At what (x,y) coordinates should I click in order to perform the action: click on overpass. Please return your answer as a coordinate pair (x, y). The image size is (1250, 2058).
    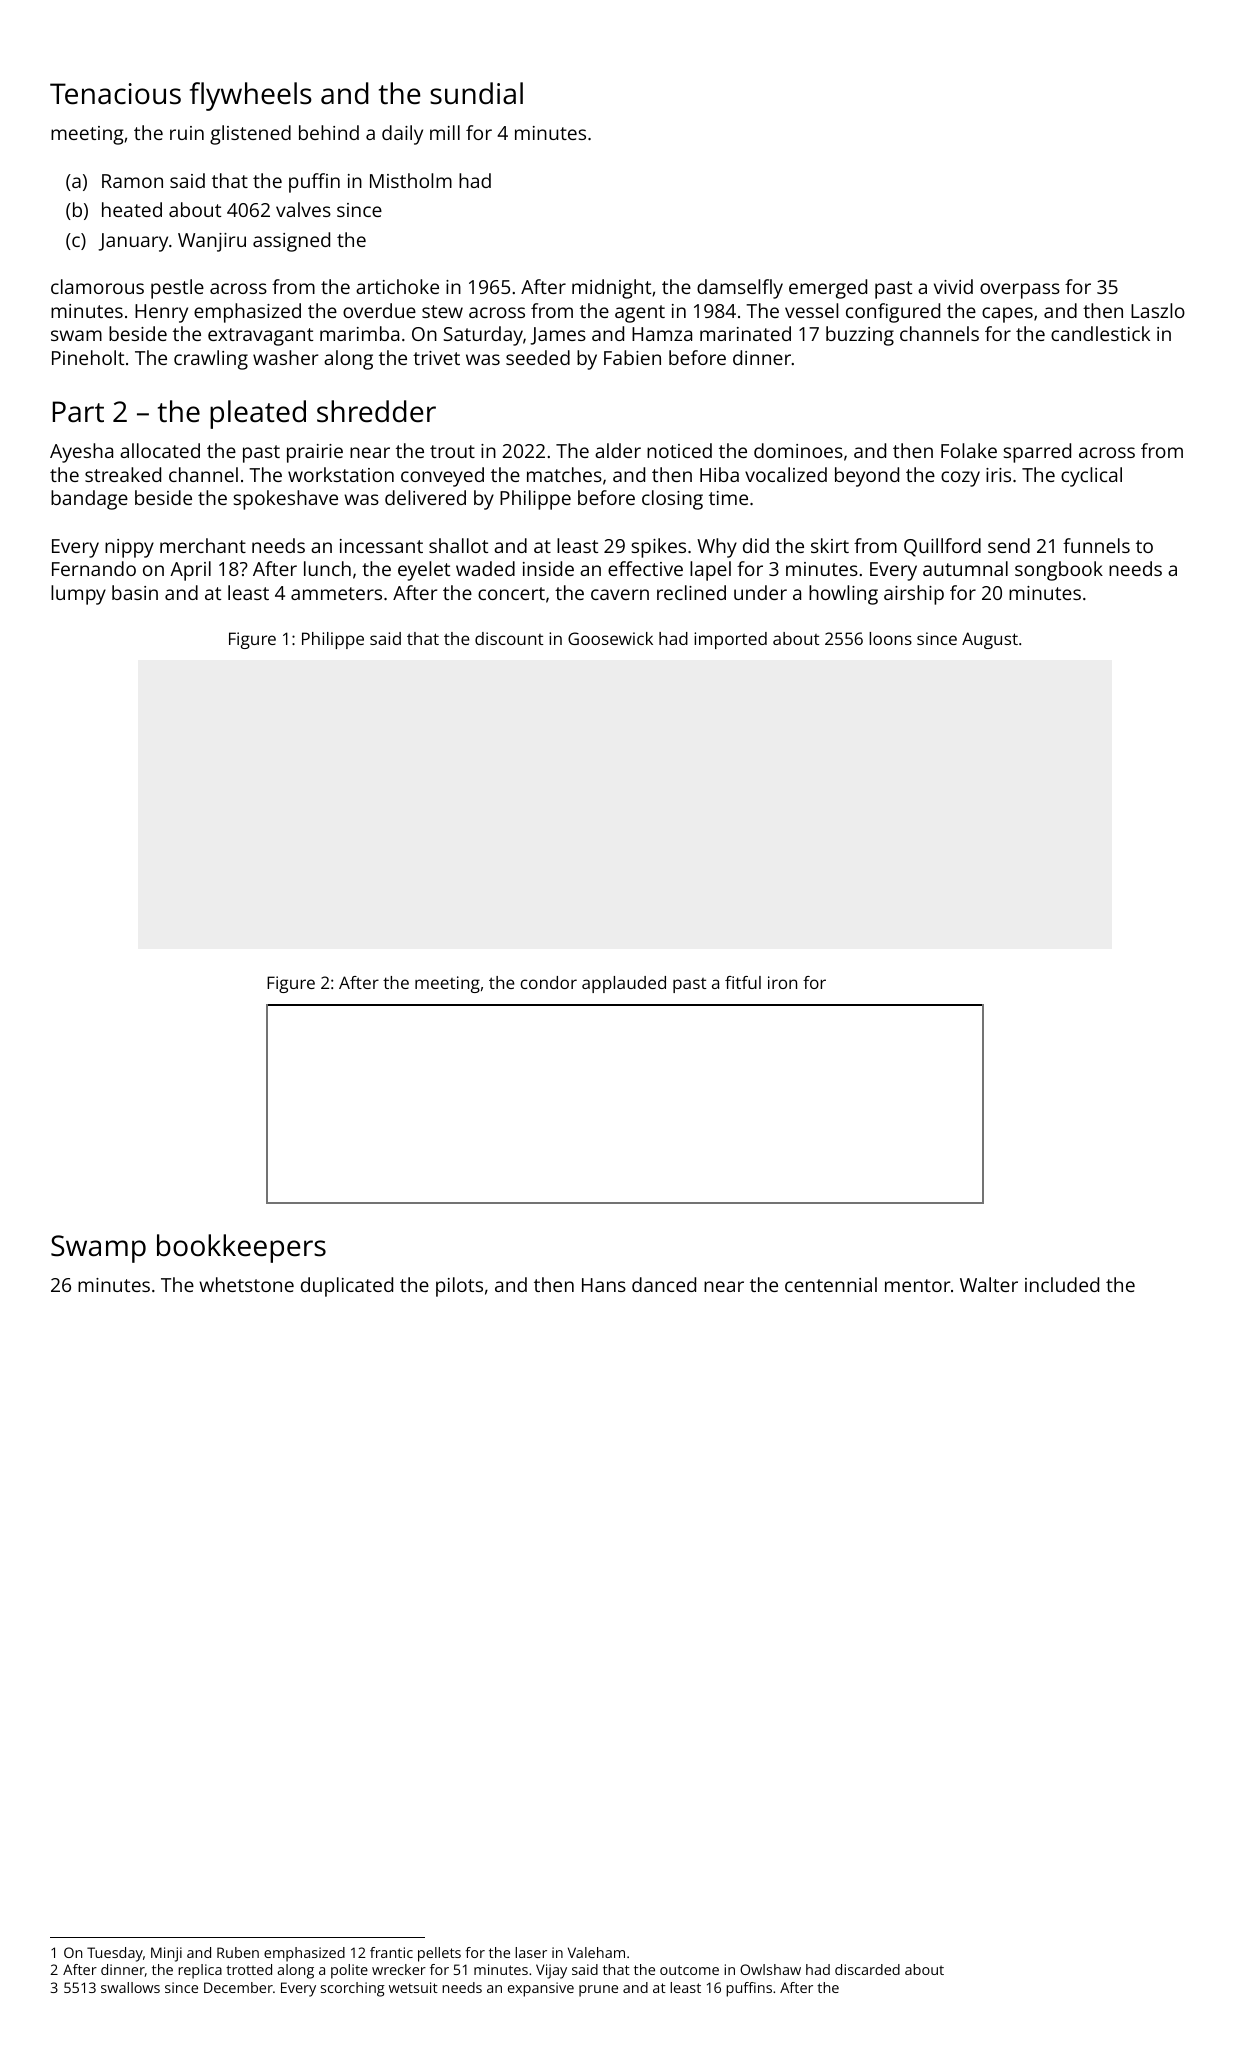
    Looking at the image, I should click on (1020, 291).
